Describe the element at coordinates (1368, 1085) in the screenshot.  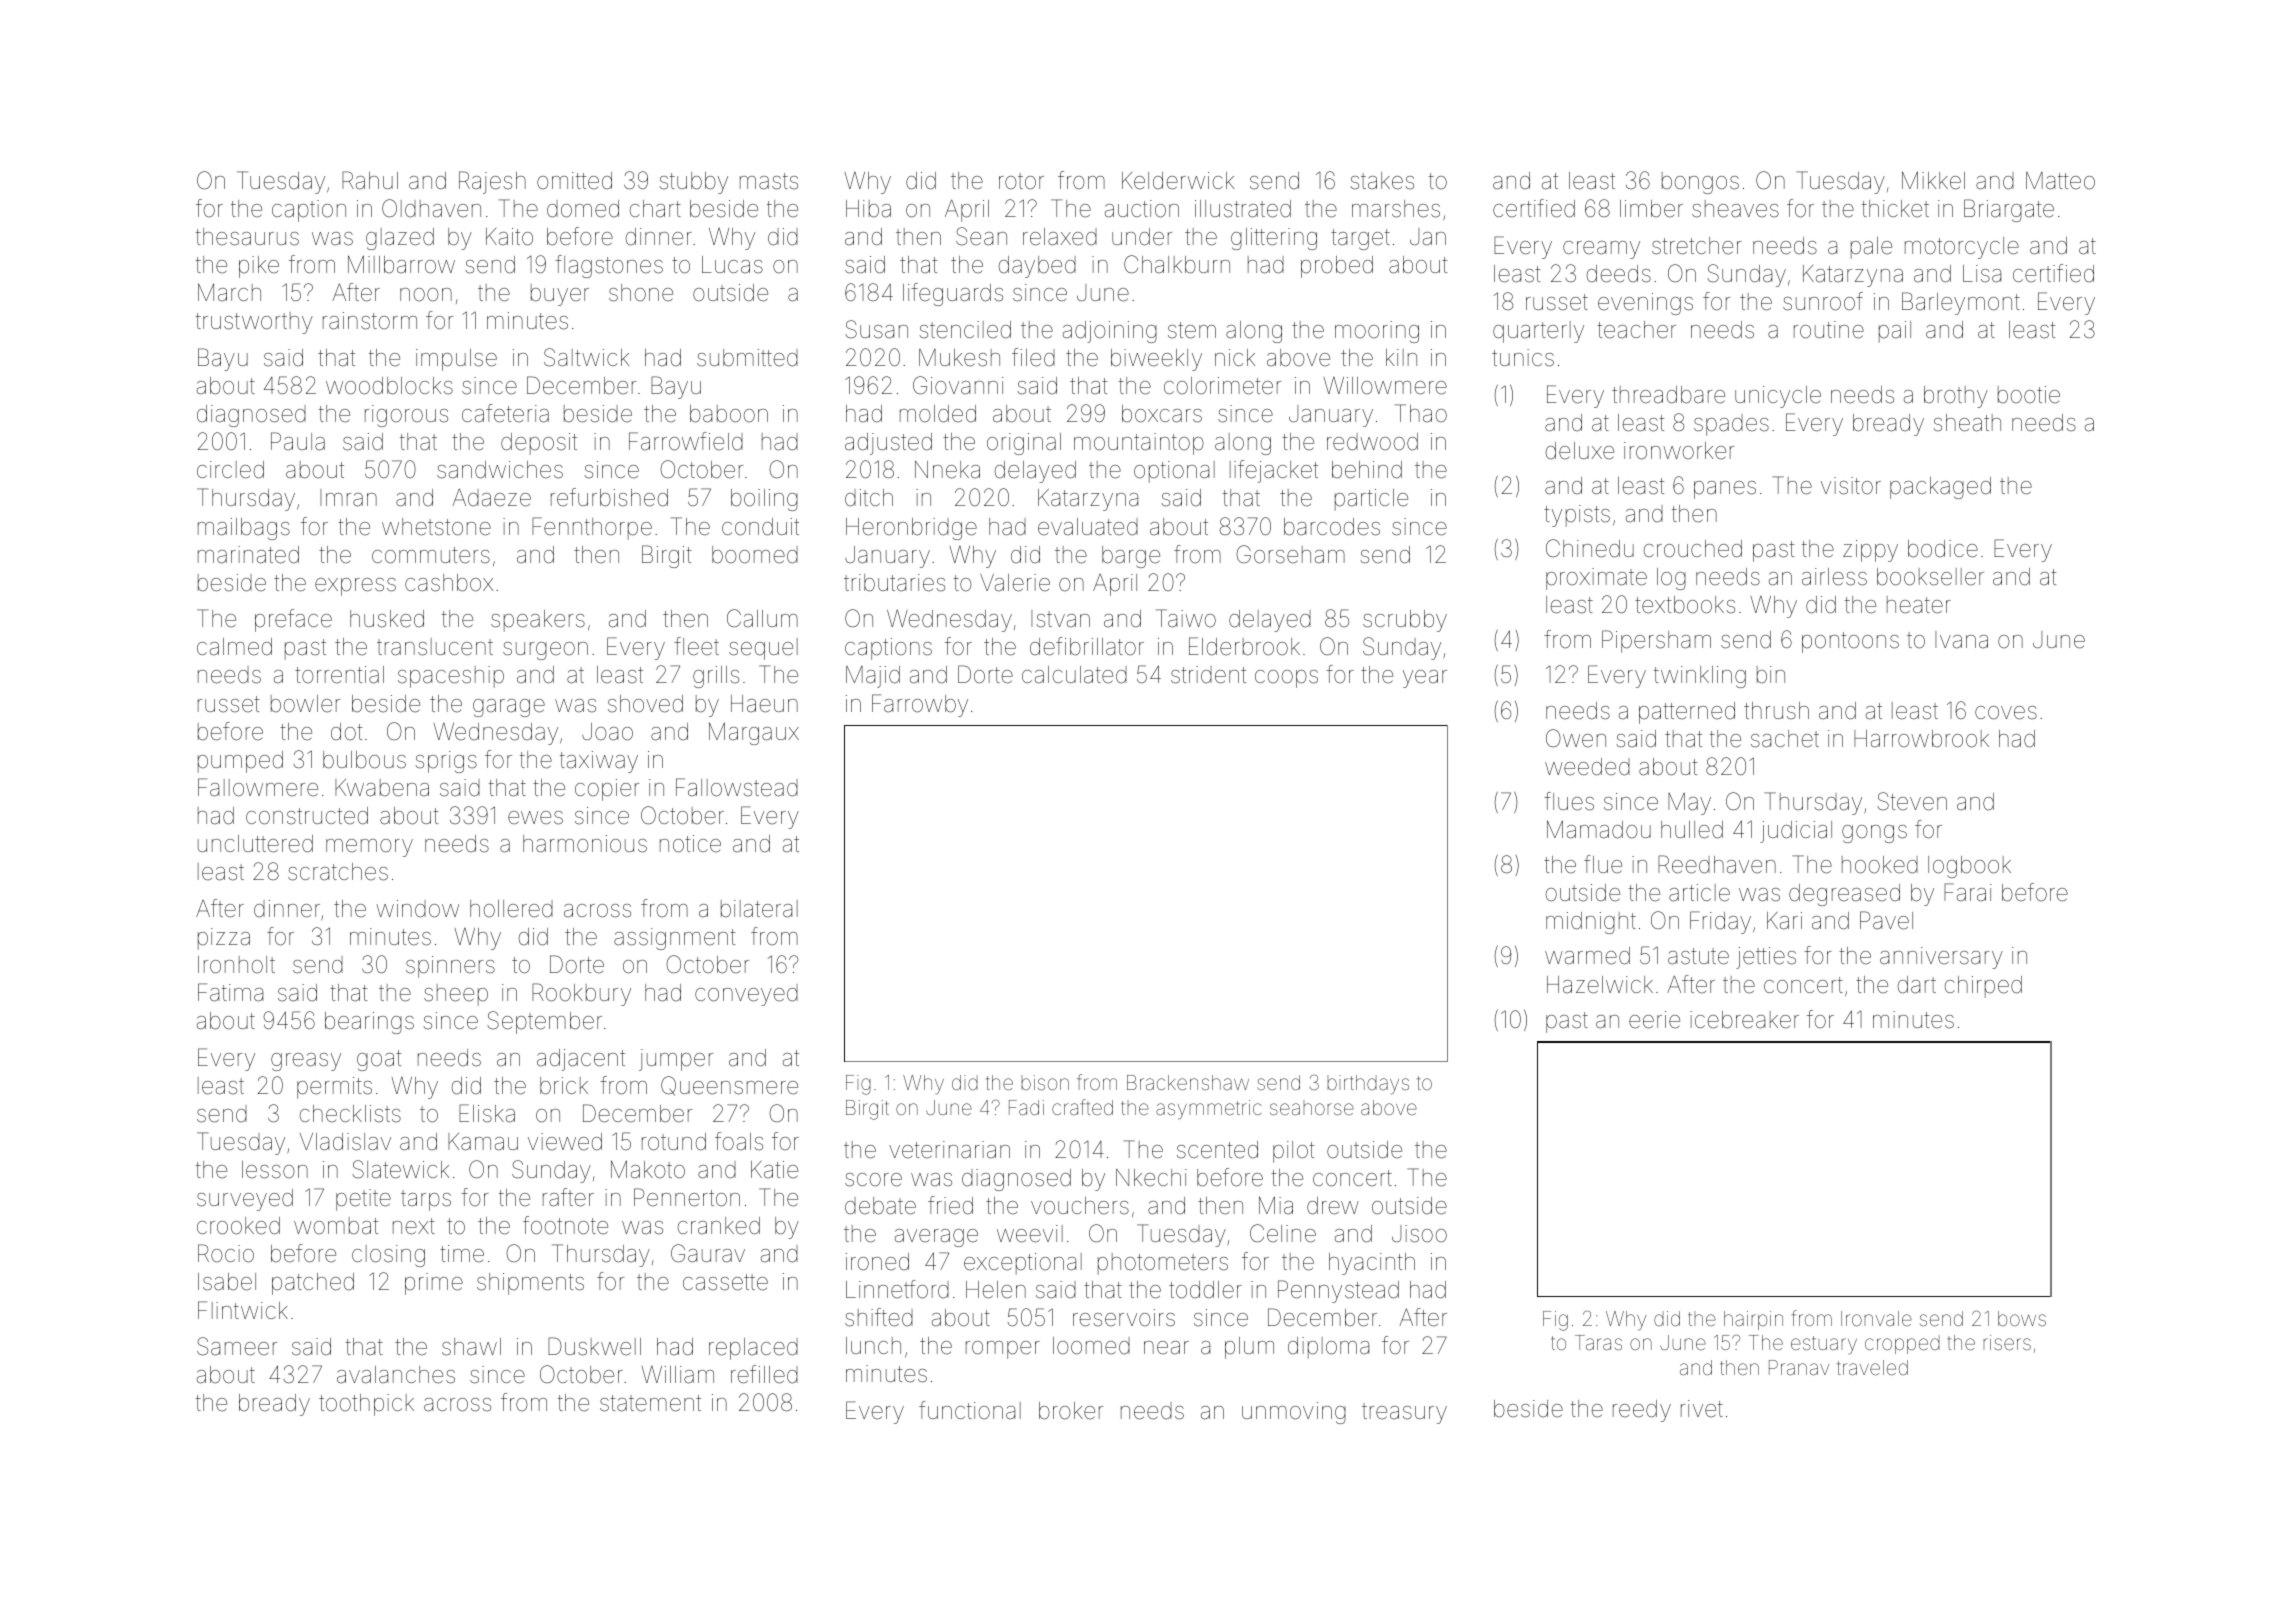
I see `birthdays` at that location.
